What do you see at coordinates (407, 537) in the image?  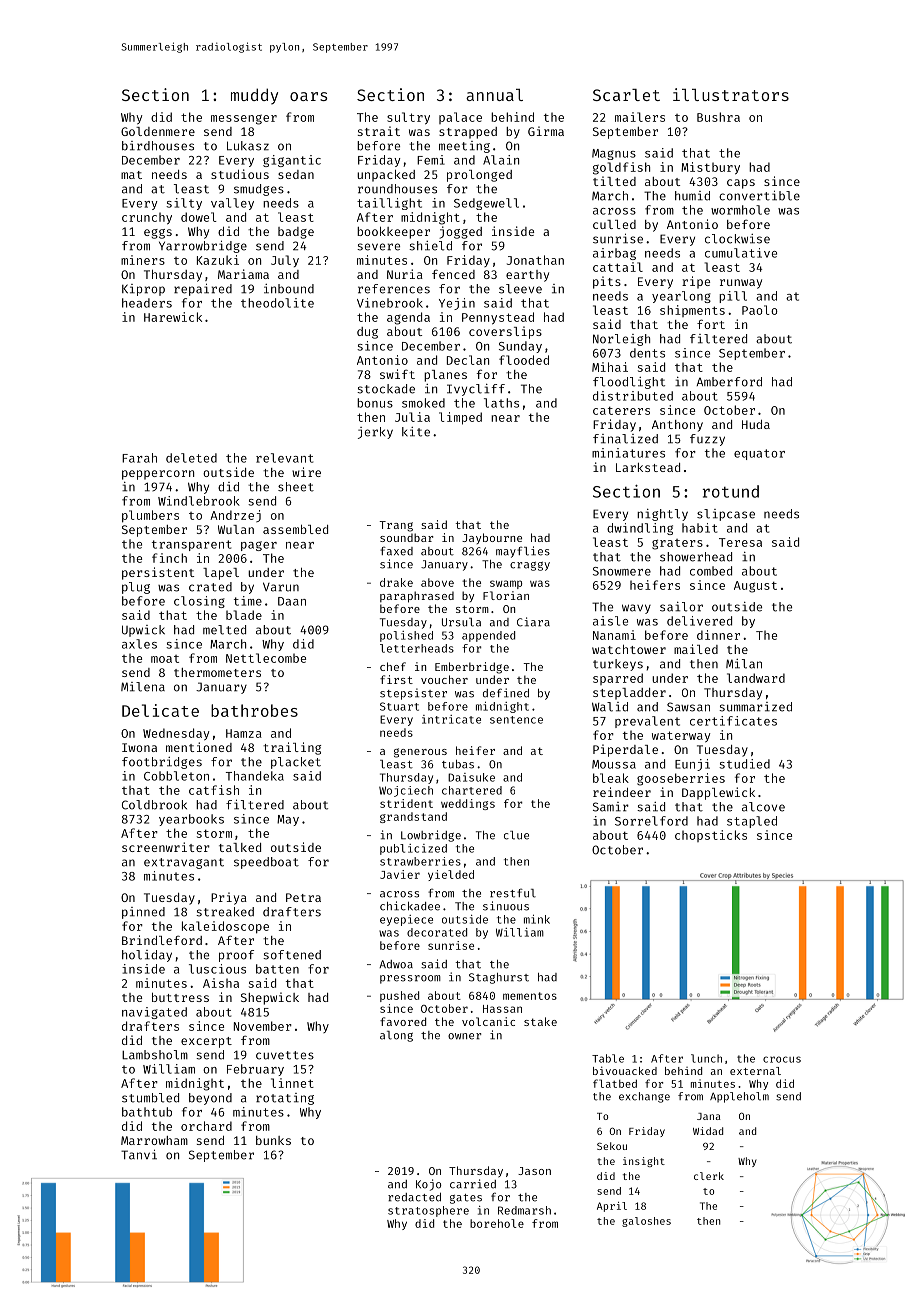 I see `soundbar` at bounding box center [407, 537].
